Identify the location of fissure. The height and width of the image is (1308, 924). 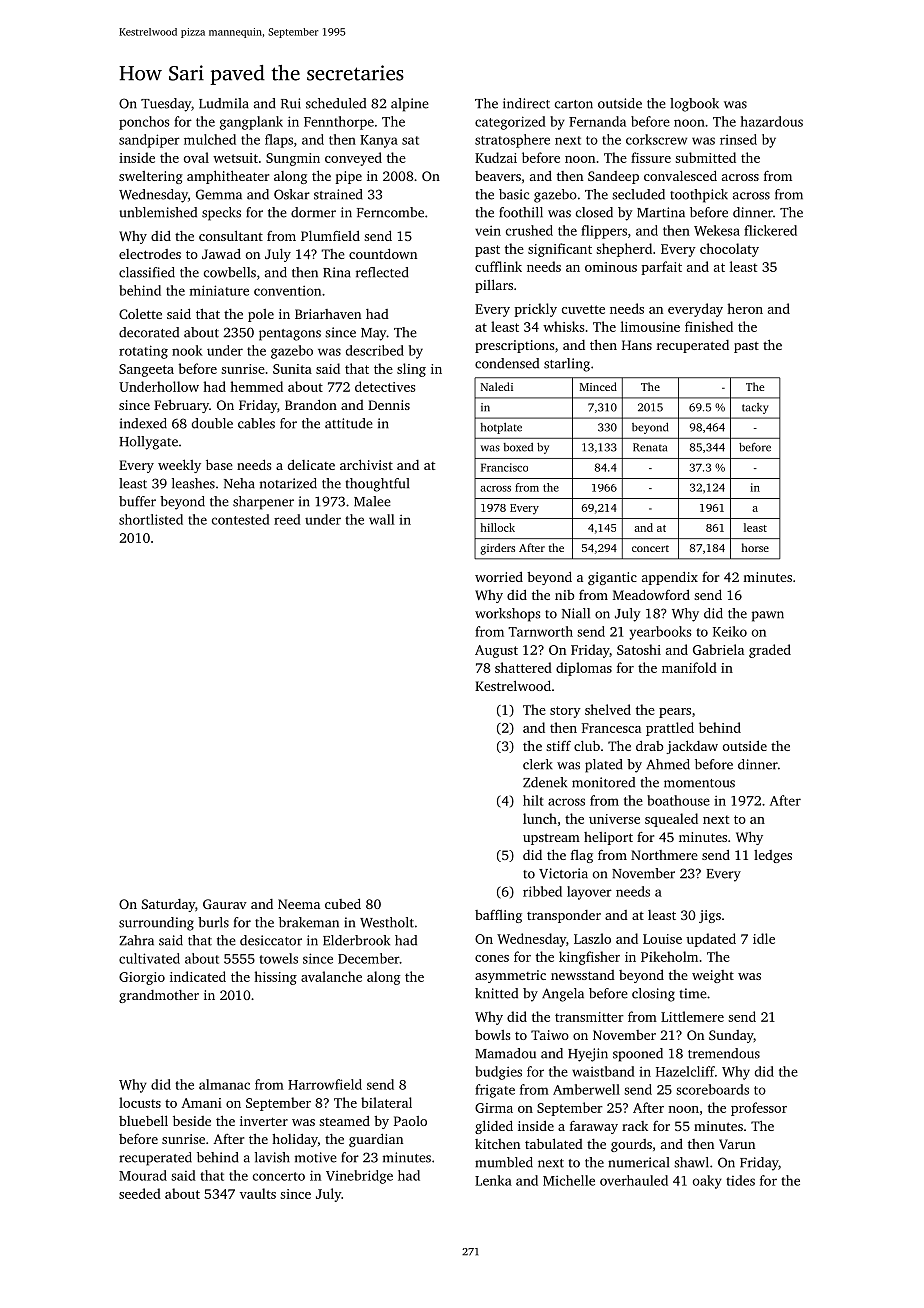
(651, 157).
